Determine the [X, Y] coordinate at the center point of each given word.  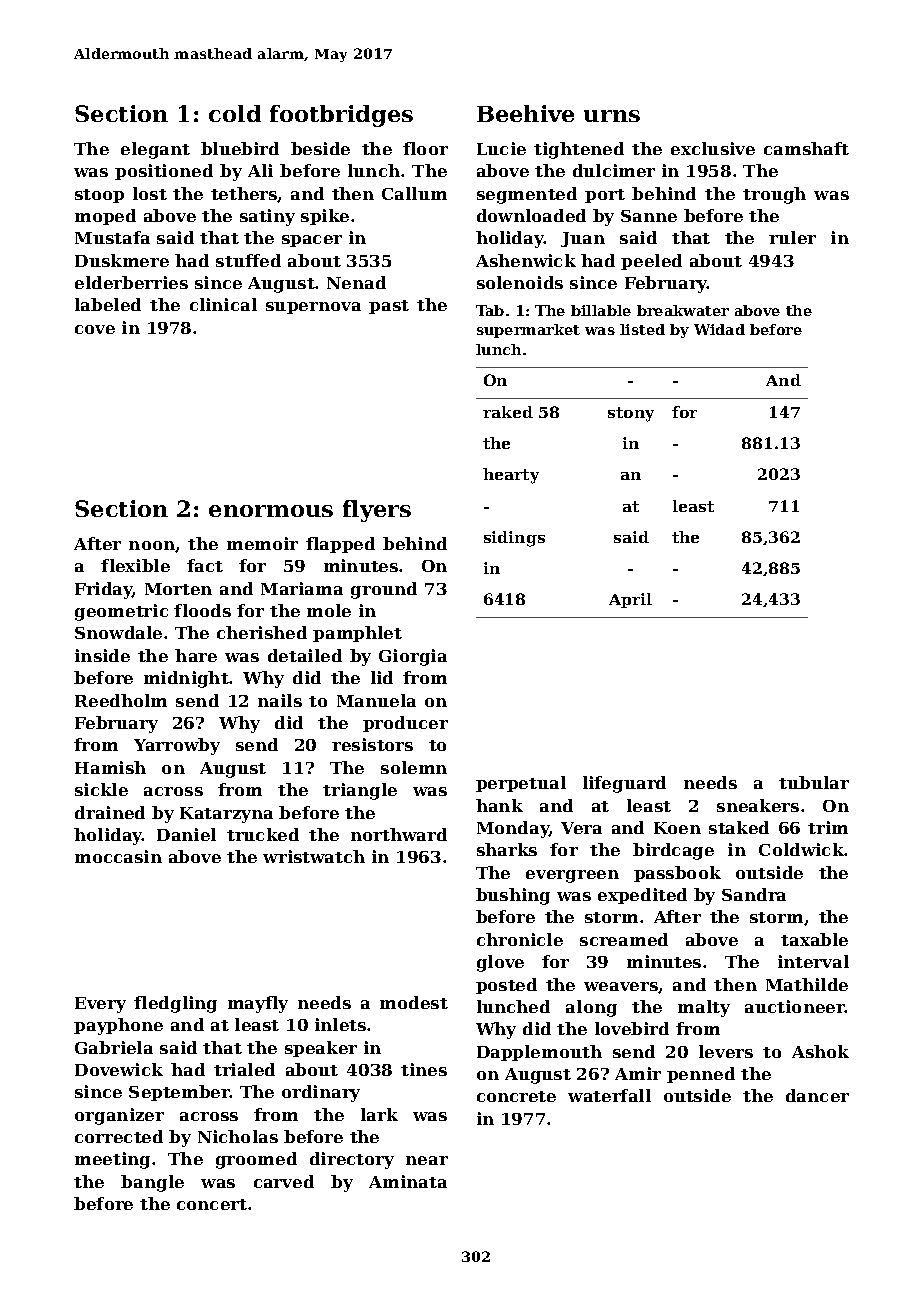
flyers [377, 511]
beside [320, 148]
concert [212, 1204]
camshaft [806, 148]
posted [506, 986]
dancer [817, 1095]
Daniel [186, 834]
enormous [271, 511]
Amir [638, 1073]
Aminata [408, 1181]
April [630, 600]
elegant [155, 150]
